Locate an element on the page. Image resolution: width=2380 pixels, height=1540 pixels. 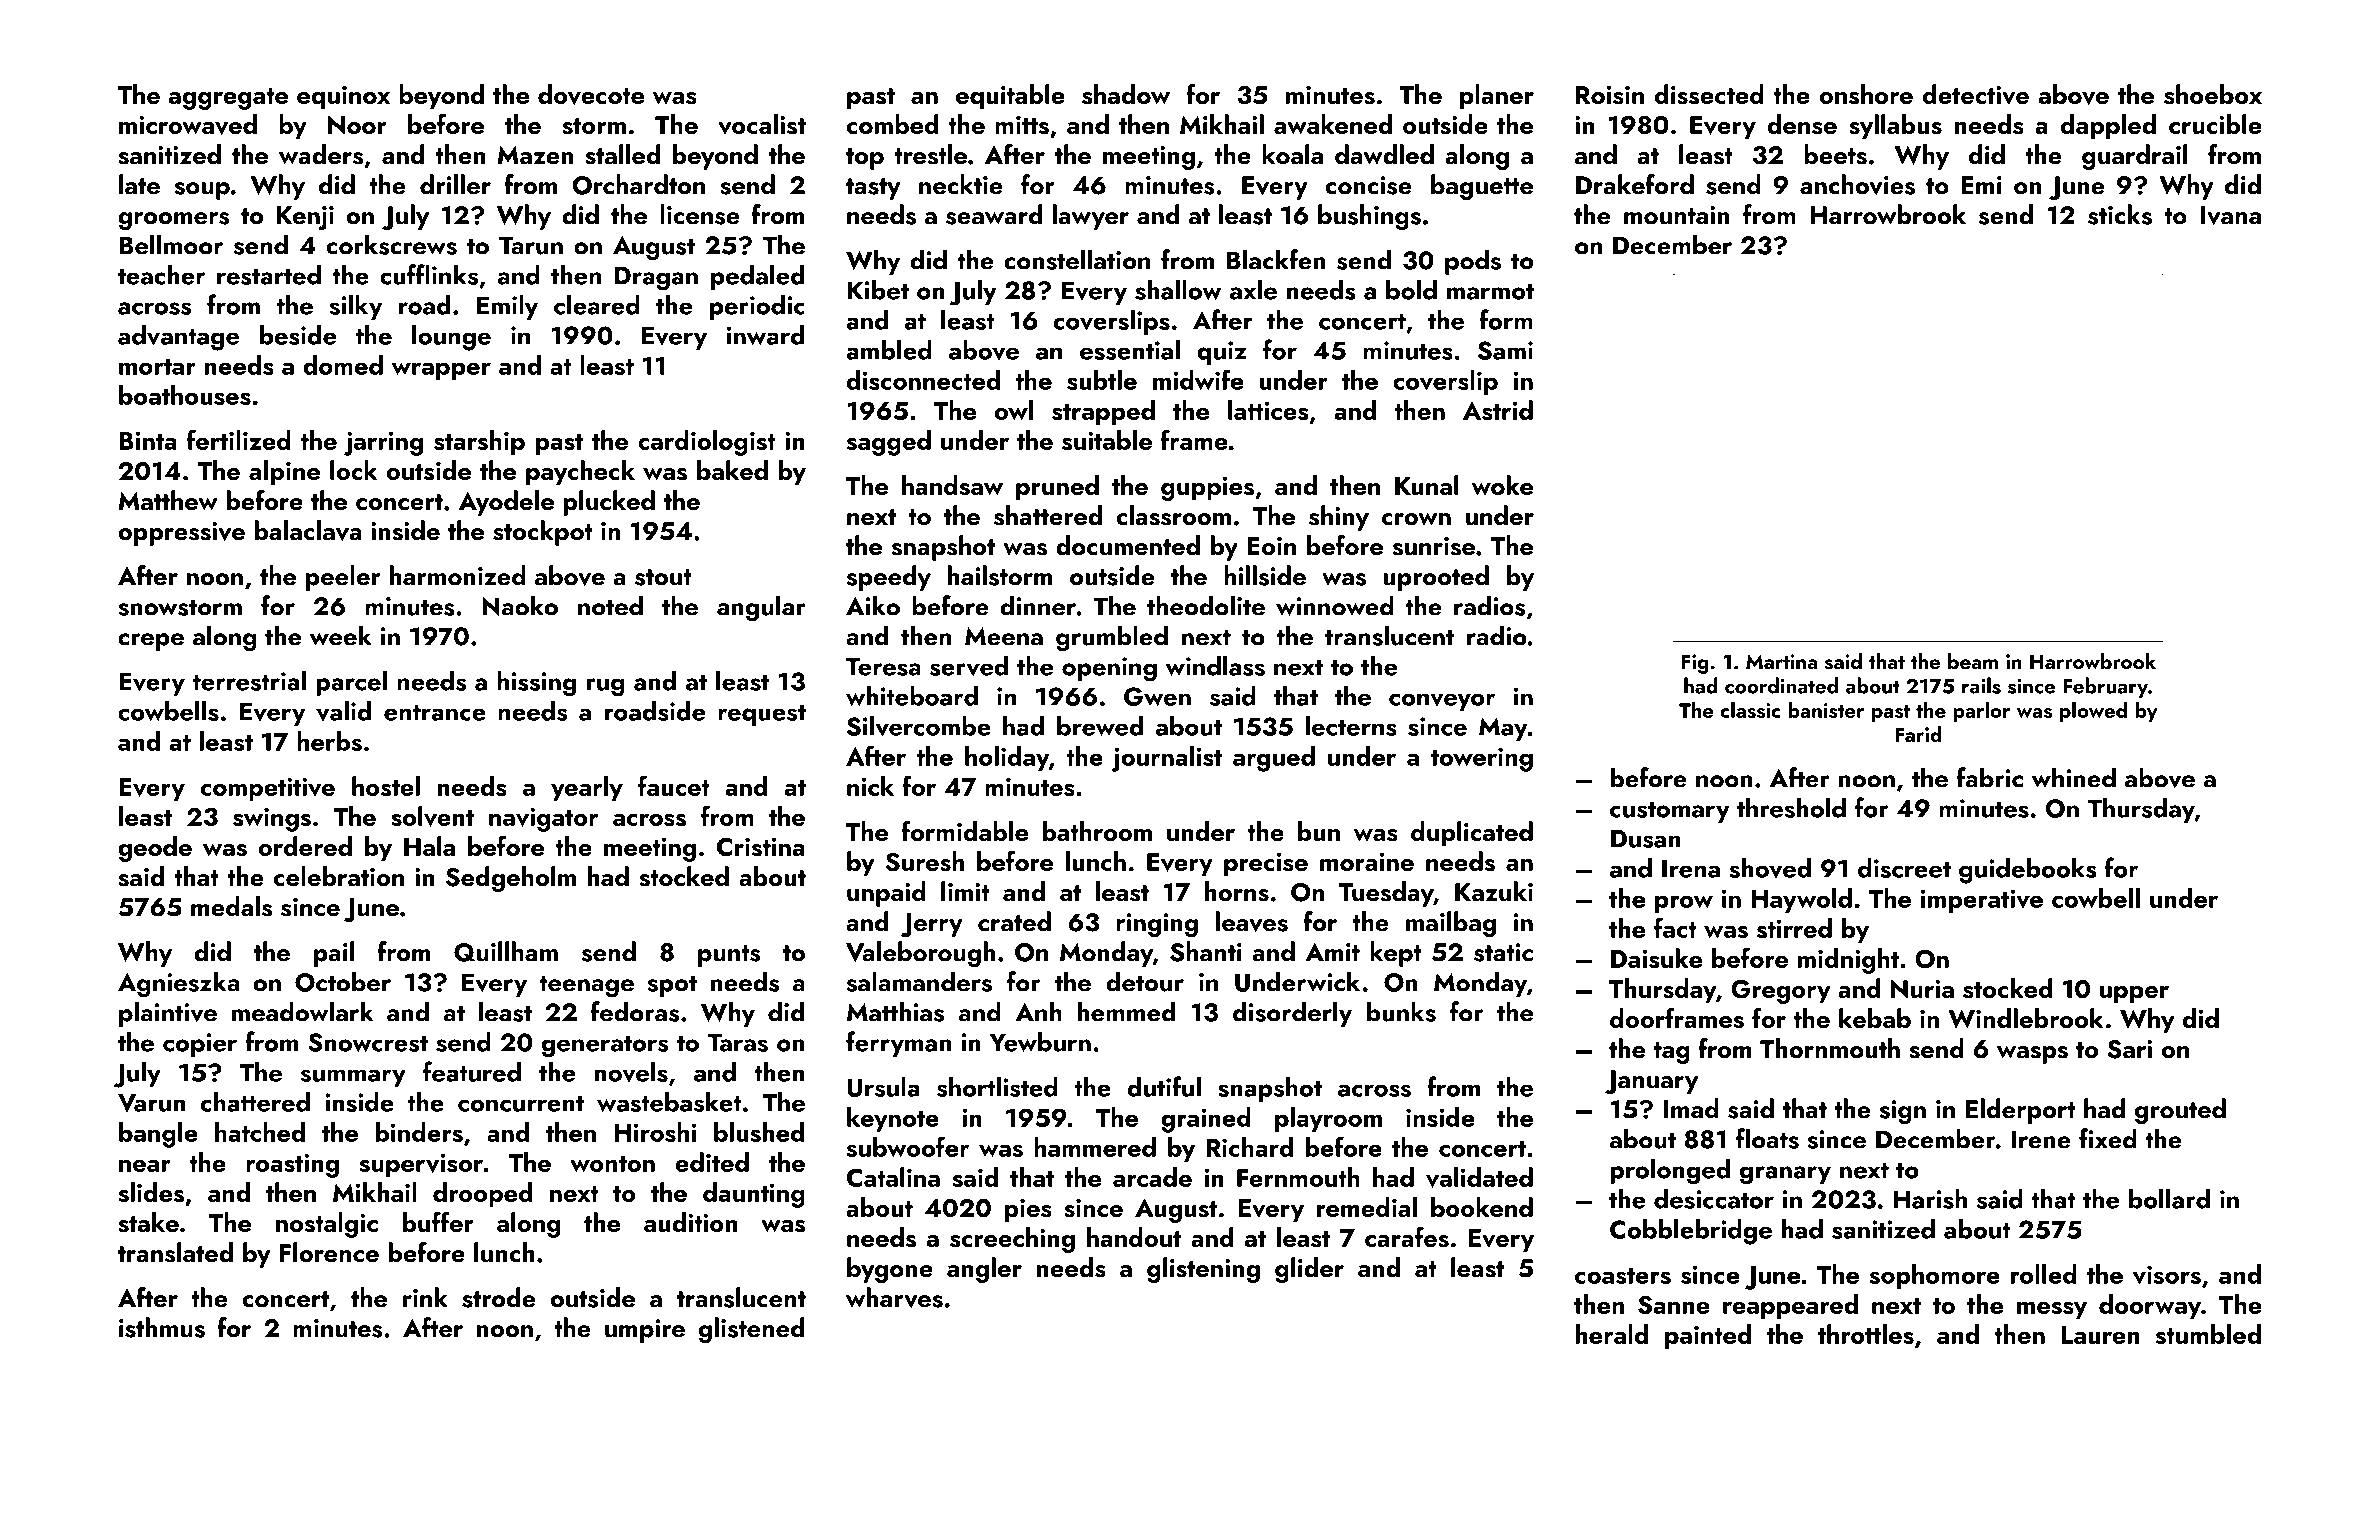
Sedgeholm is located at coordinates (511, 879).
